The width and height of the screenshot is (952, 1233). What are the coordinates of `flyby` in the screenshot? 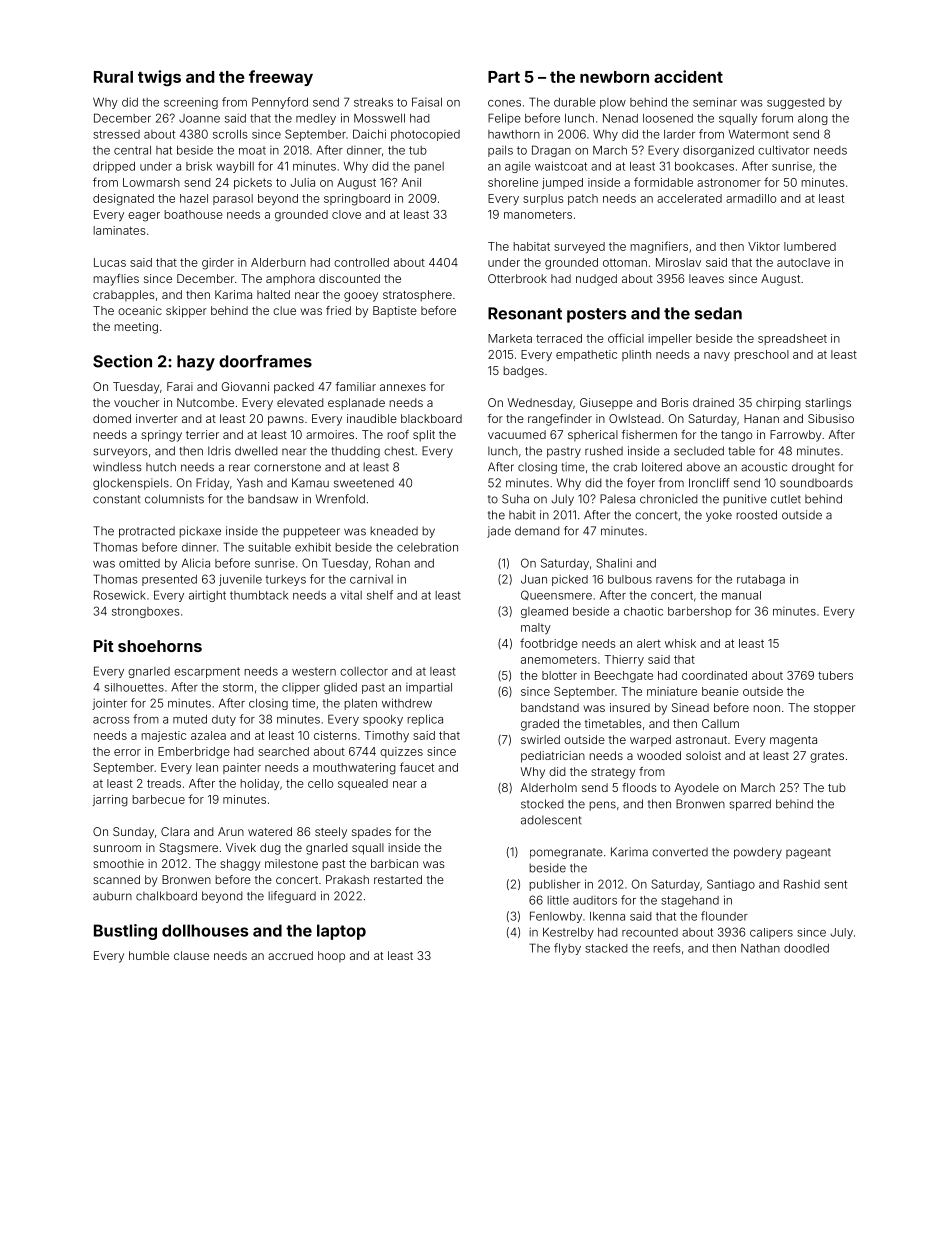 It's located at (567, 949).
